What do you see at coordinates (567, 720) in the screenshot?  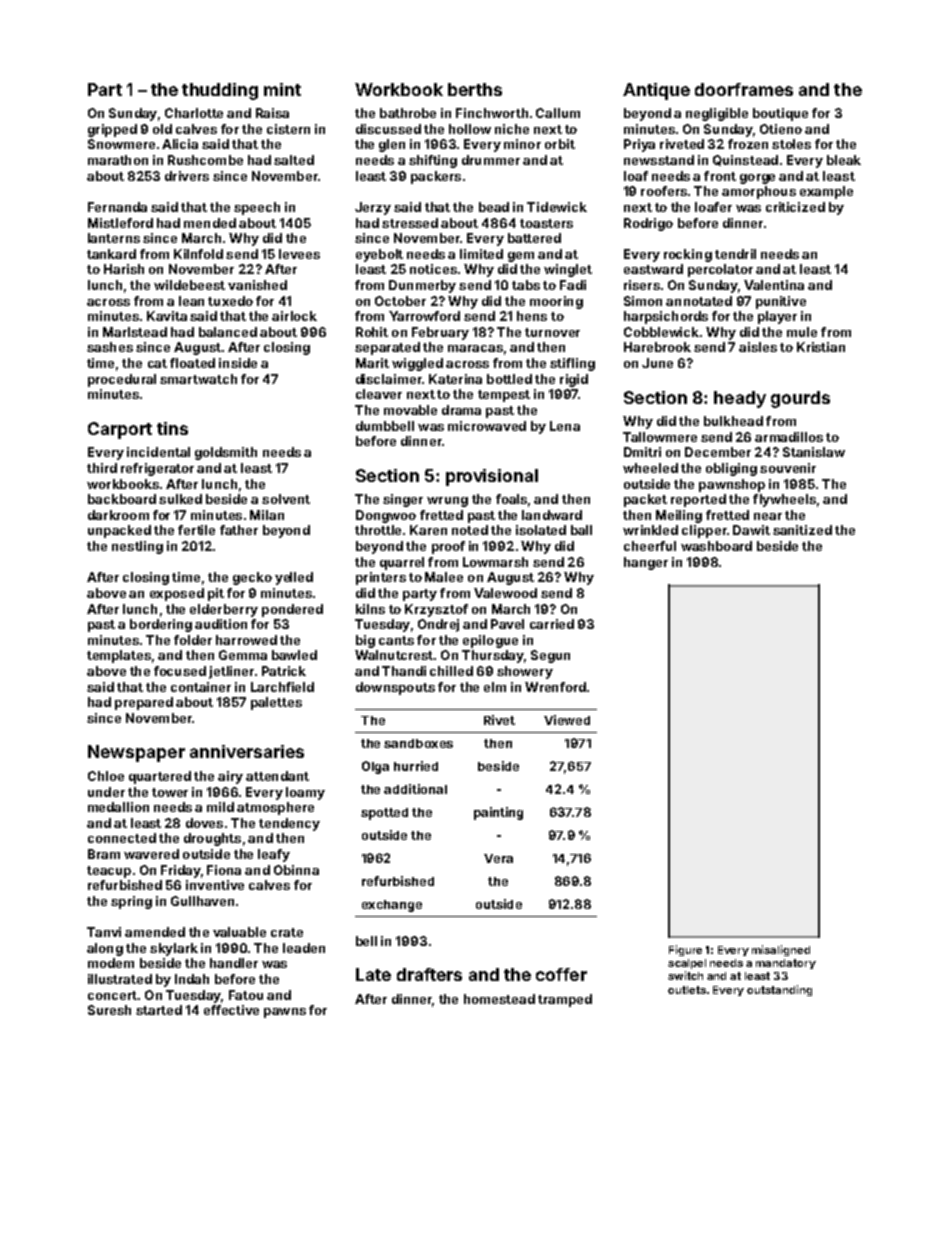 I see `Viewed` at bounding box center [567, 720].
